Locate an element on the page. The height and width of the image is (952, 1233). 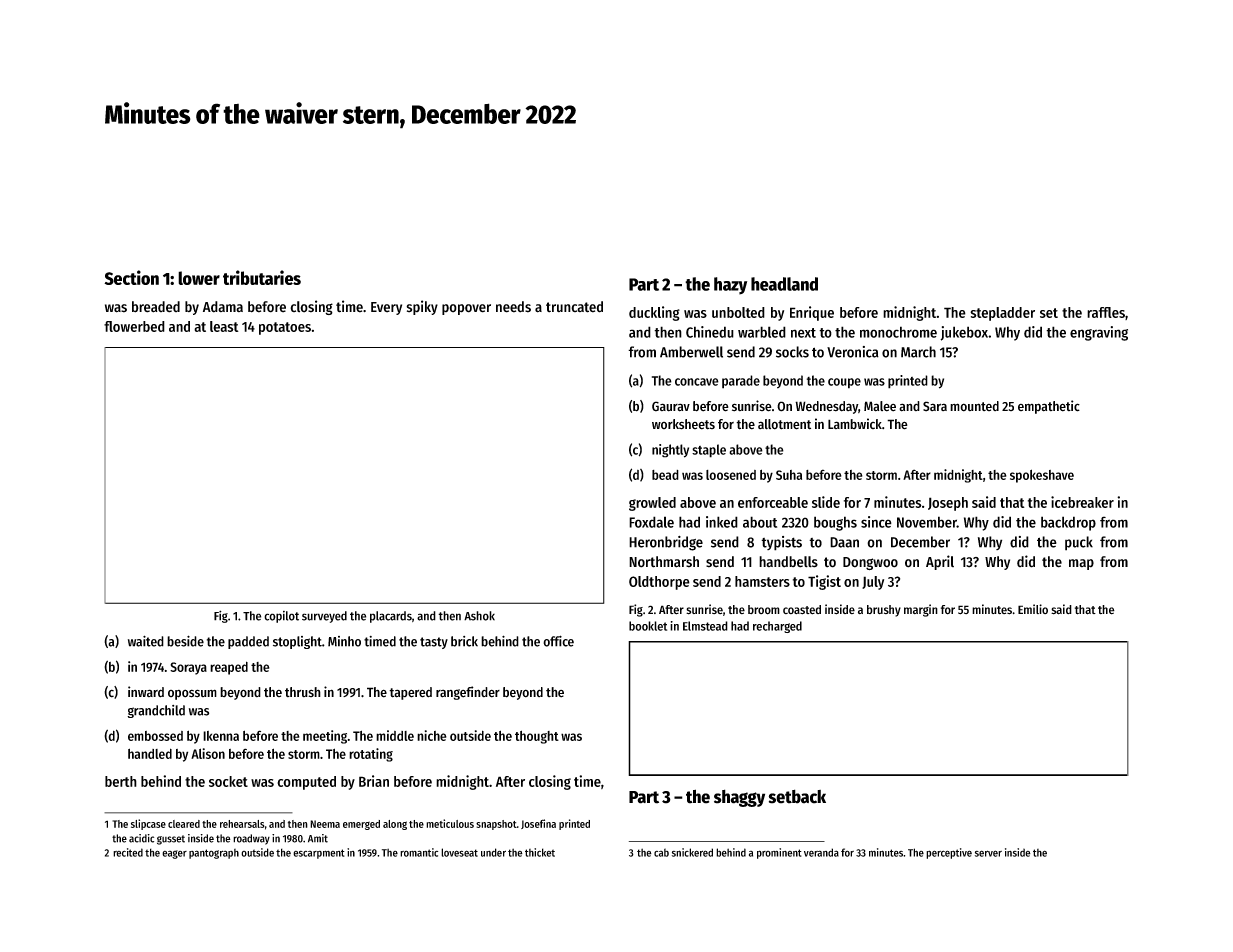
embossed is located at coordinates (155, 736).
